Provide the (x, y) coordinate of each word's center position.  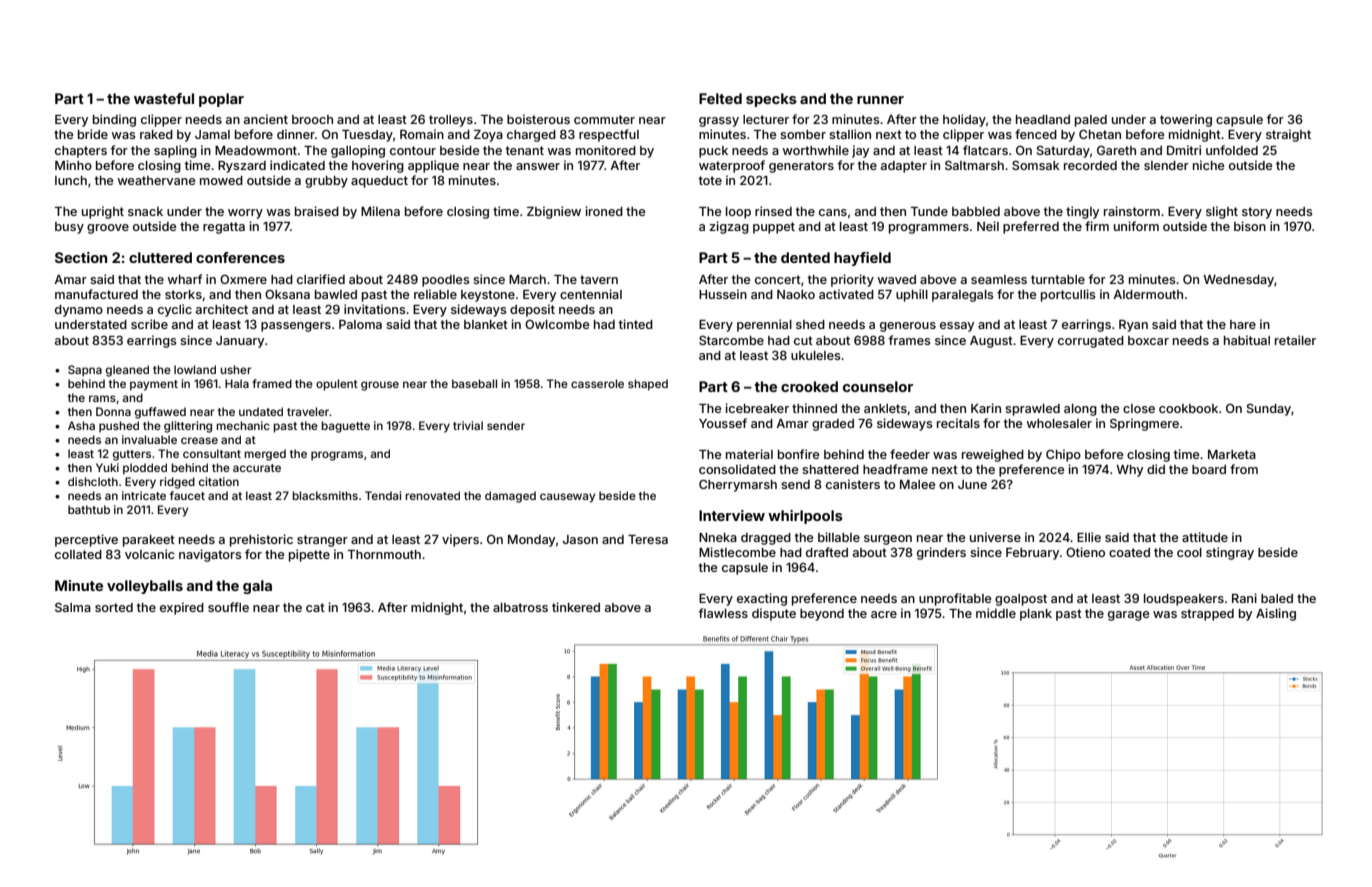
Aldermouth (1148, 294)
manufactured (96, 294)
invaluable (149, 439)
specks (771, 100)
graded (833, 425)
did (1156, 469)
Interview (732, 515)
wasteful (164, 98)
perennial (764, 325)
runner (880, 100)
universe (995, 537)
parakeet (149, 541)
